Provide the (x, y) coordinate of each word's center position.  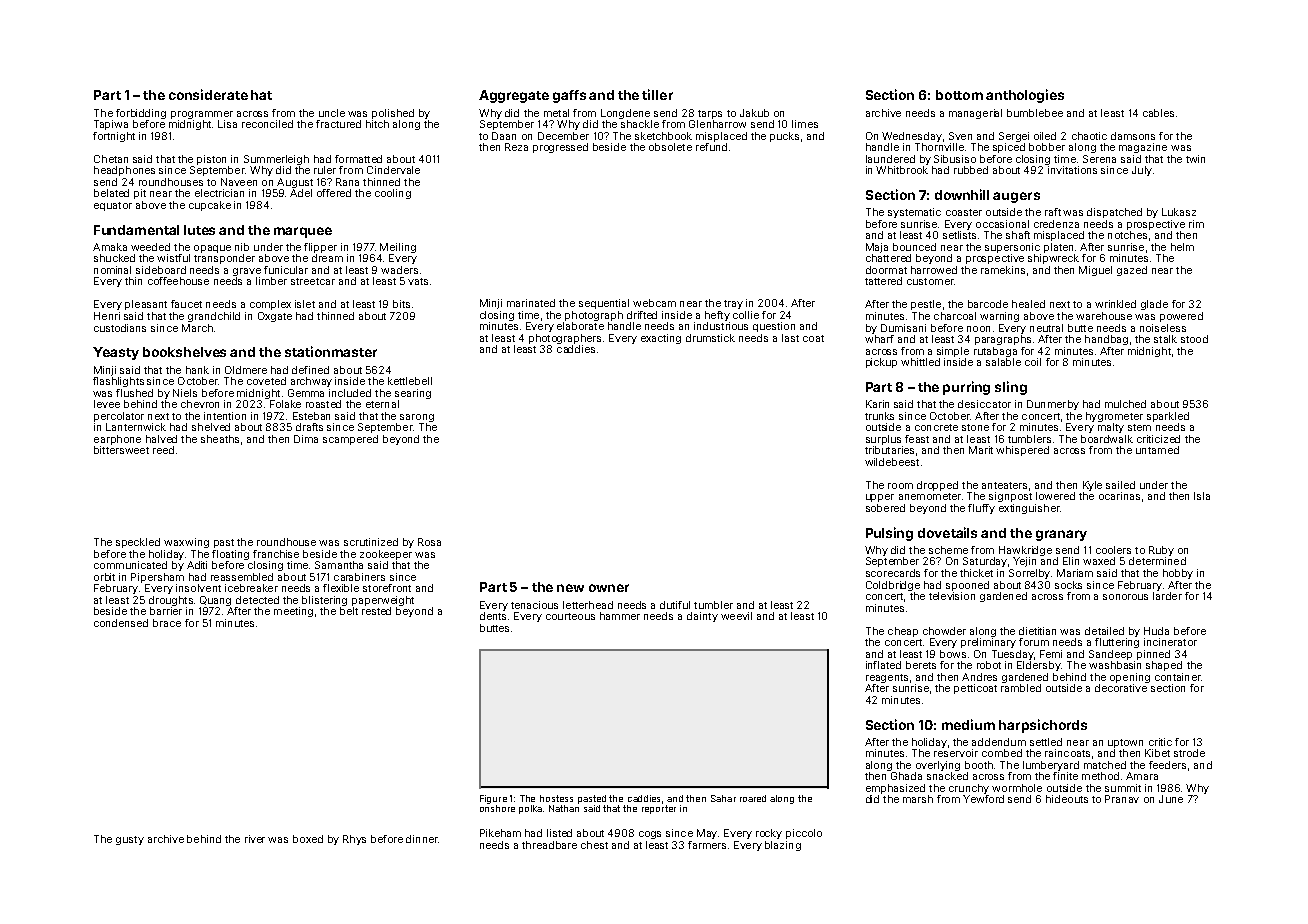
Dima (306, 439)
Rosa (429, 542)
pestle (926, 305)
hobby (1178, 574)
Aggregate (514, 96)
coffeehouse (178, 281)
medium (968, 724)
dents (493, 616)
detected (257, 600)
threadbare (549, 845)
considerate (208, 94)
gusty (130, 840)
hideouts (1067, 799)
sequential (604, 304)
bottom (959, 95)
